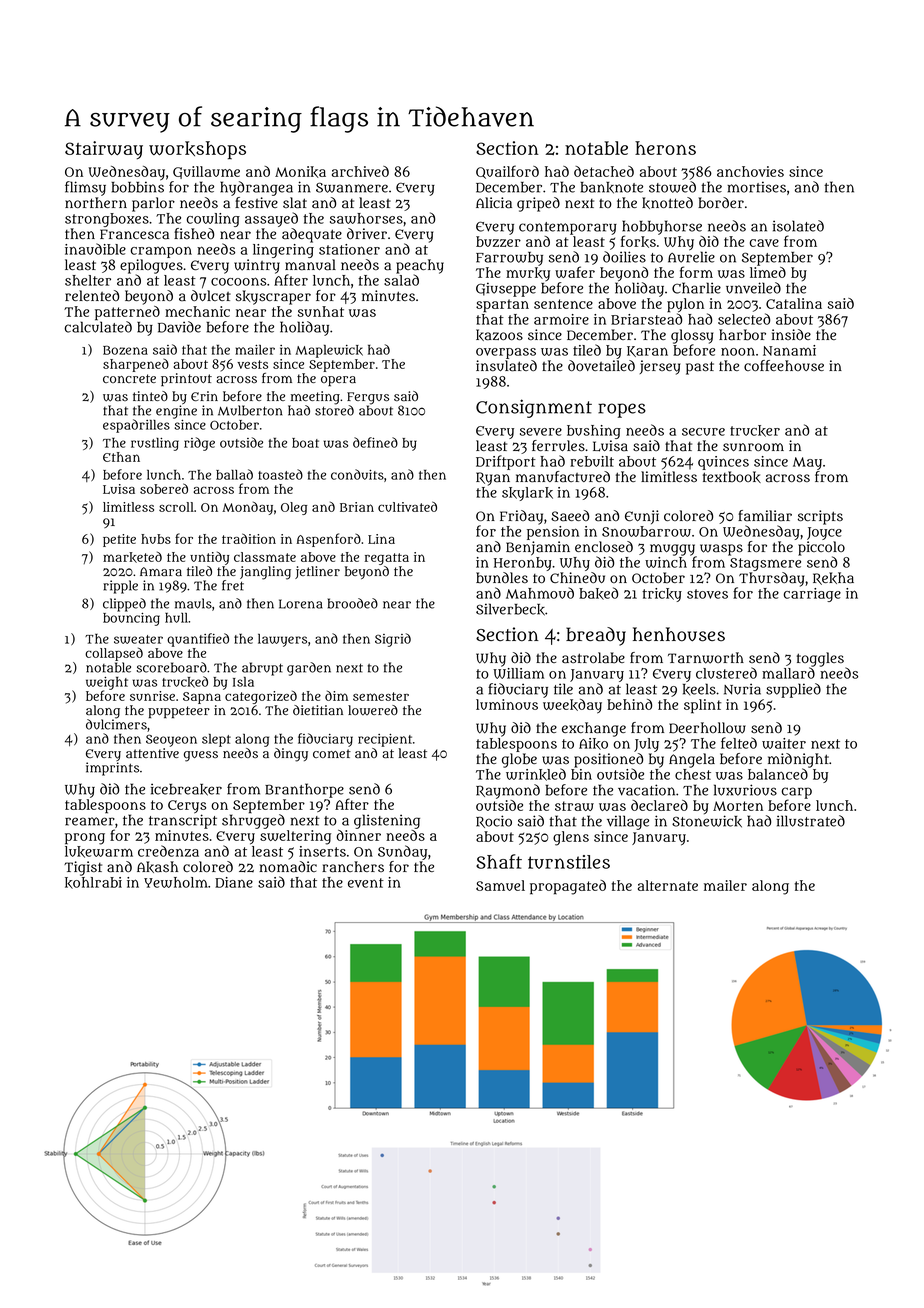  Describe the element at coordinates (568, 228) in the screenshot. I see `contemporary` at that location.
